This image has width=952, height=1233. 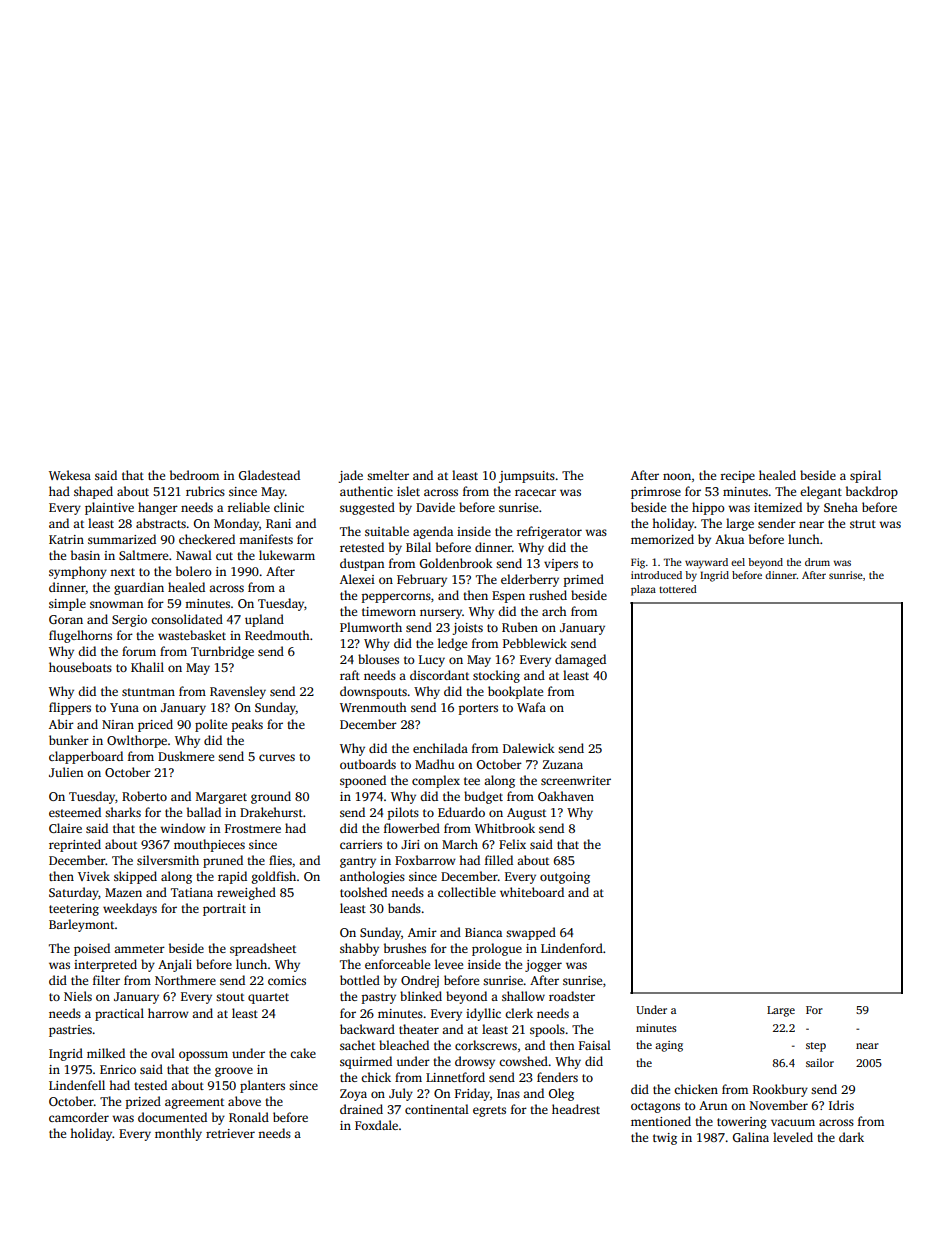 I want to click on sharks, so click(x=123, y=812).
